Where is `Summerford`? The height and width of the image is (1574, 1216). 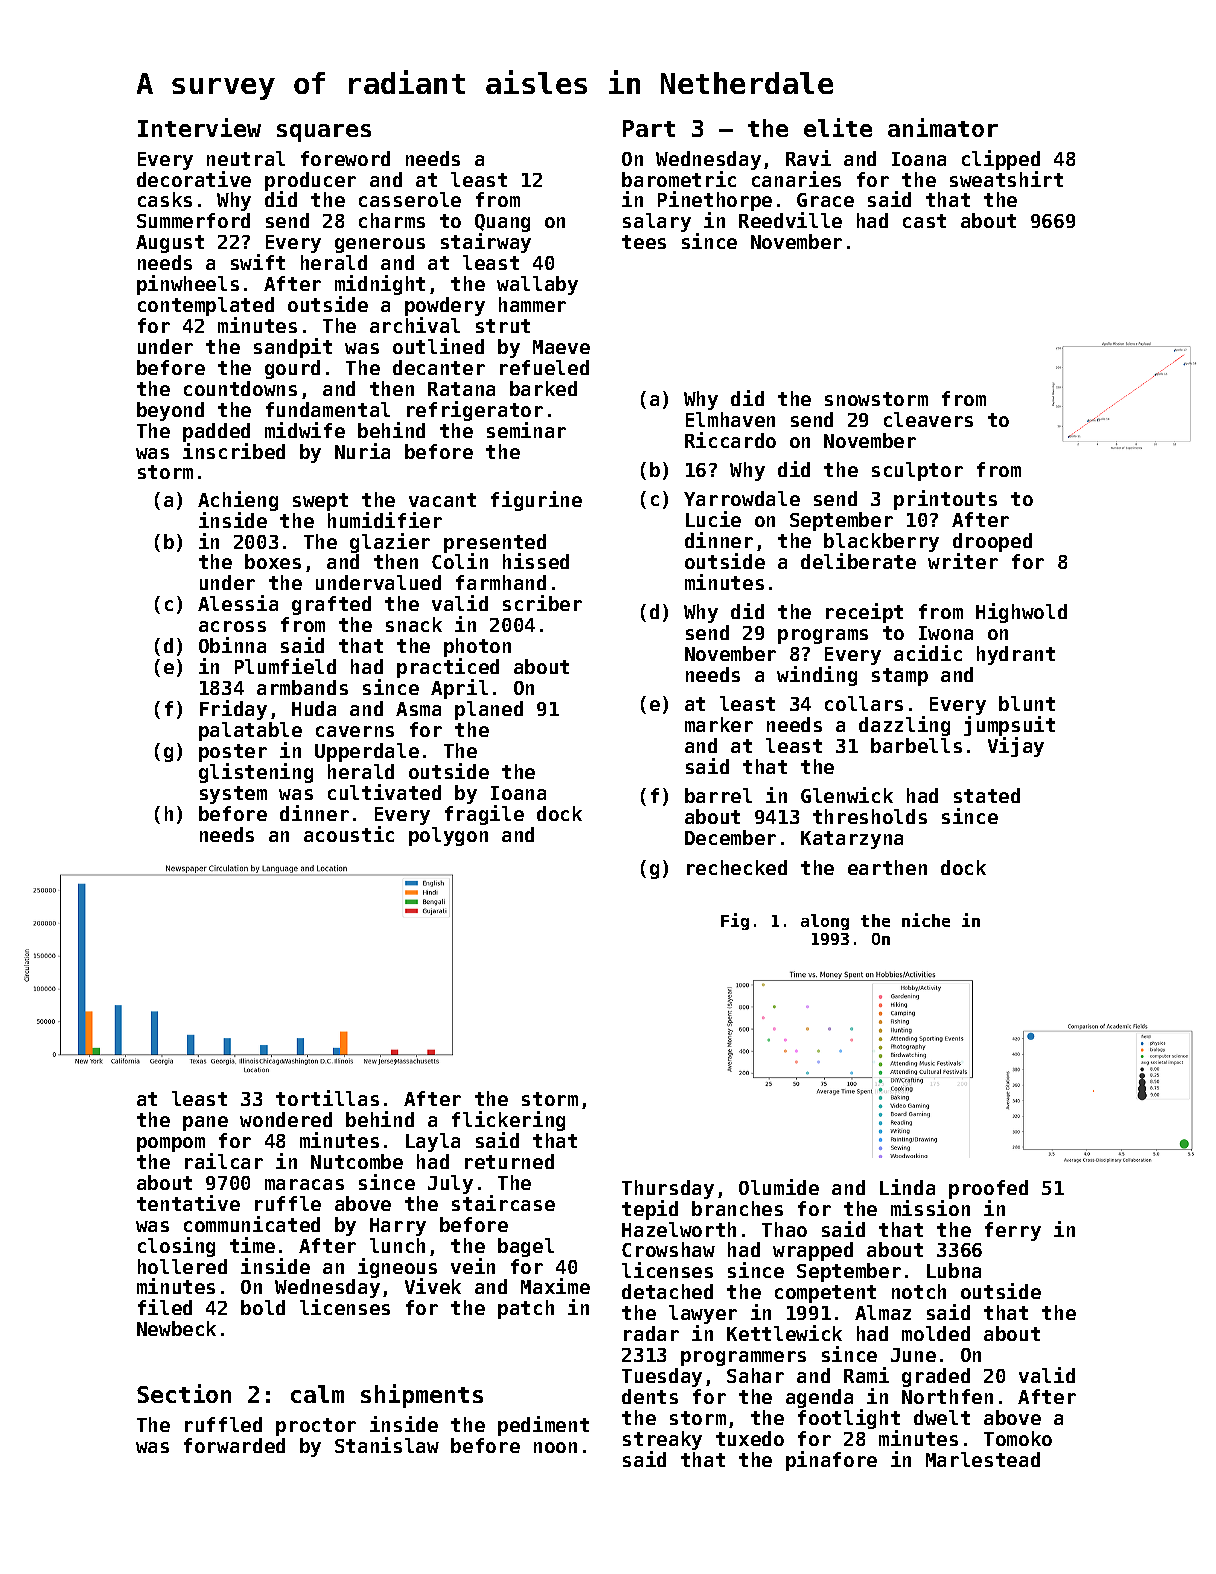 Summerford is located at coordinates (193, 220).
